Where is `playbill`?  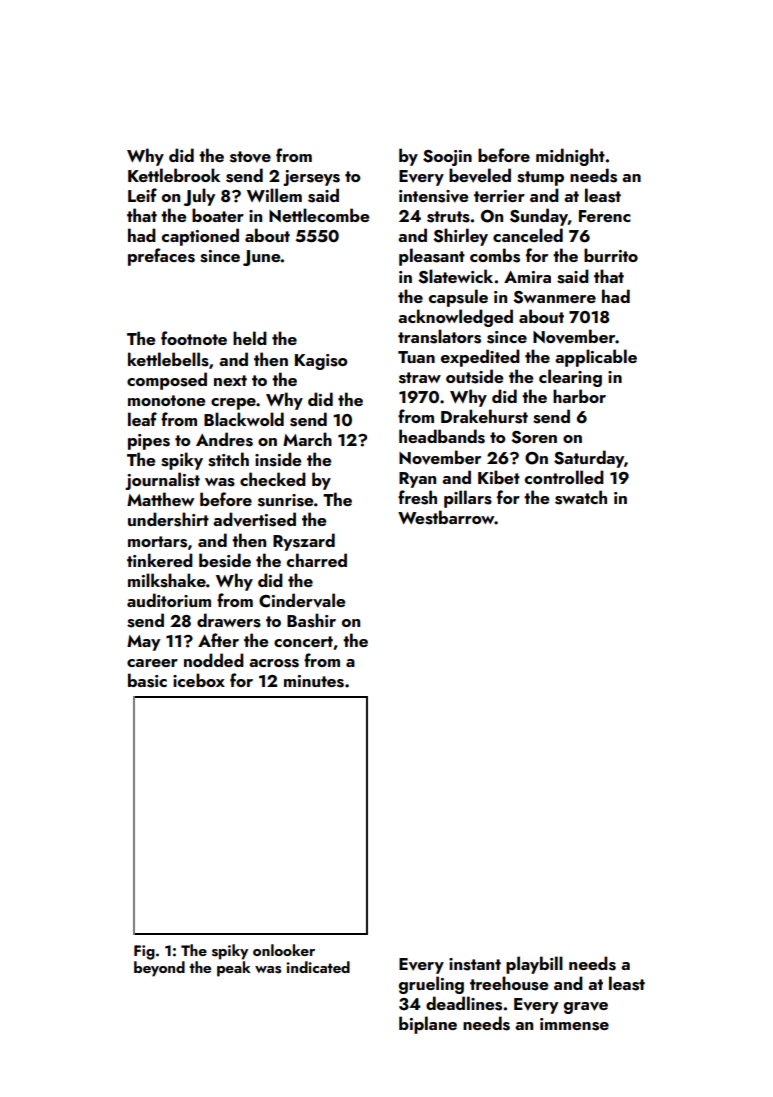 playbill is located at coordinates (534, 965).
